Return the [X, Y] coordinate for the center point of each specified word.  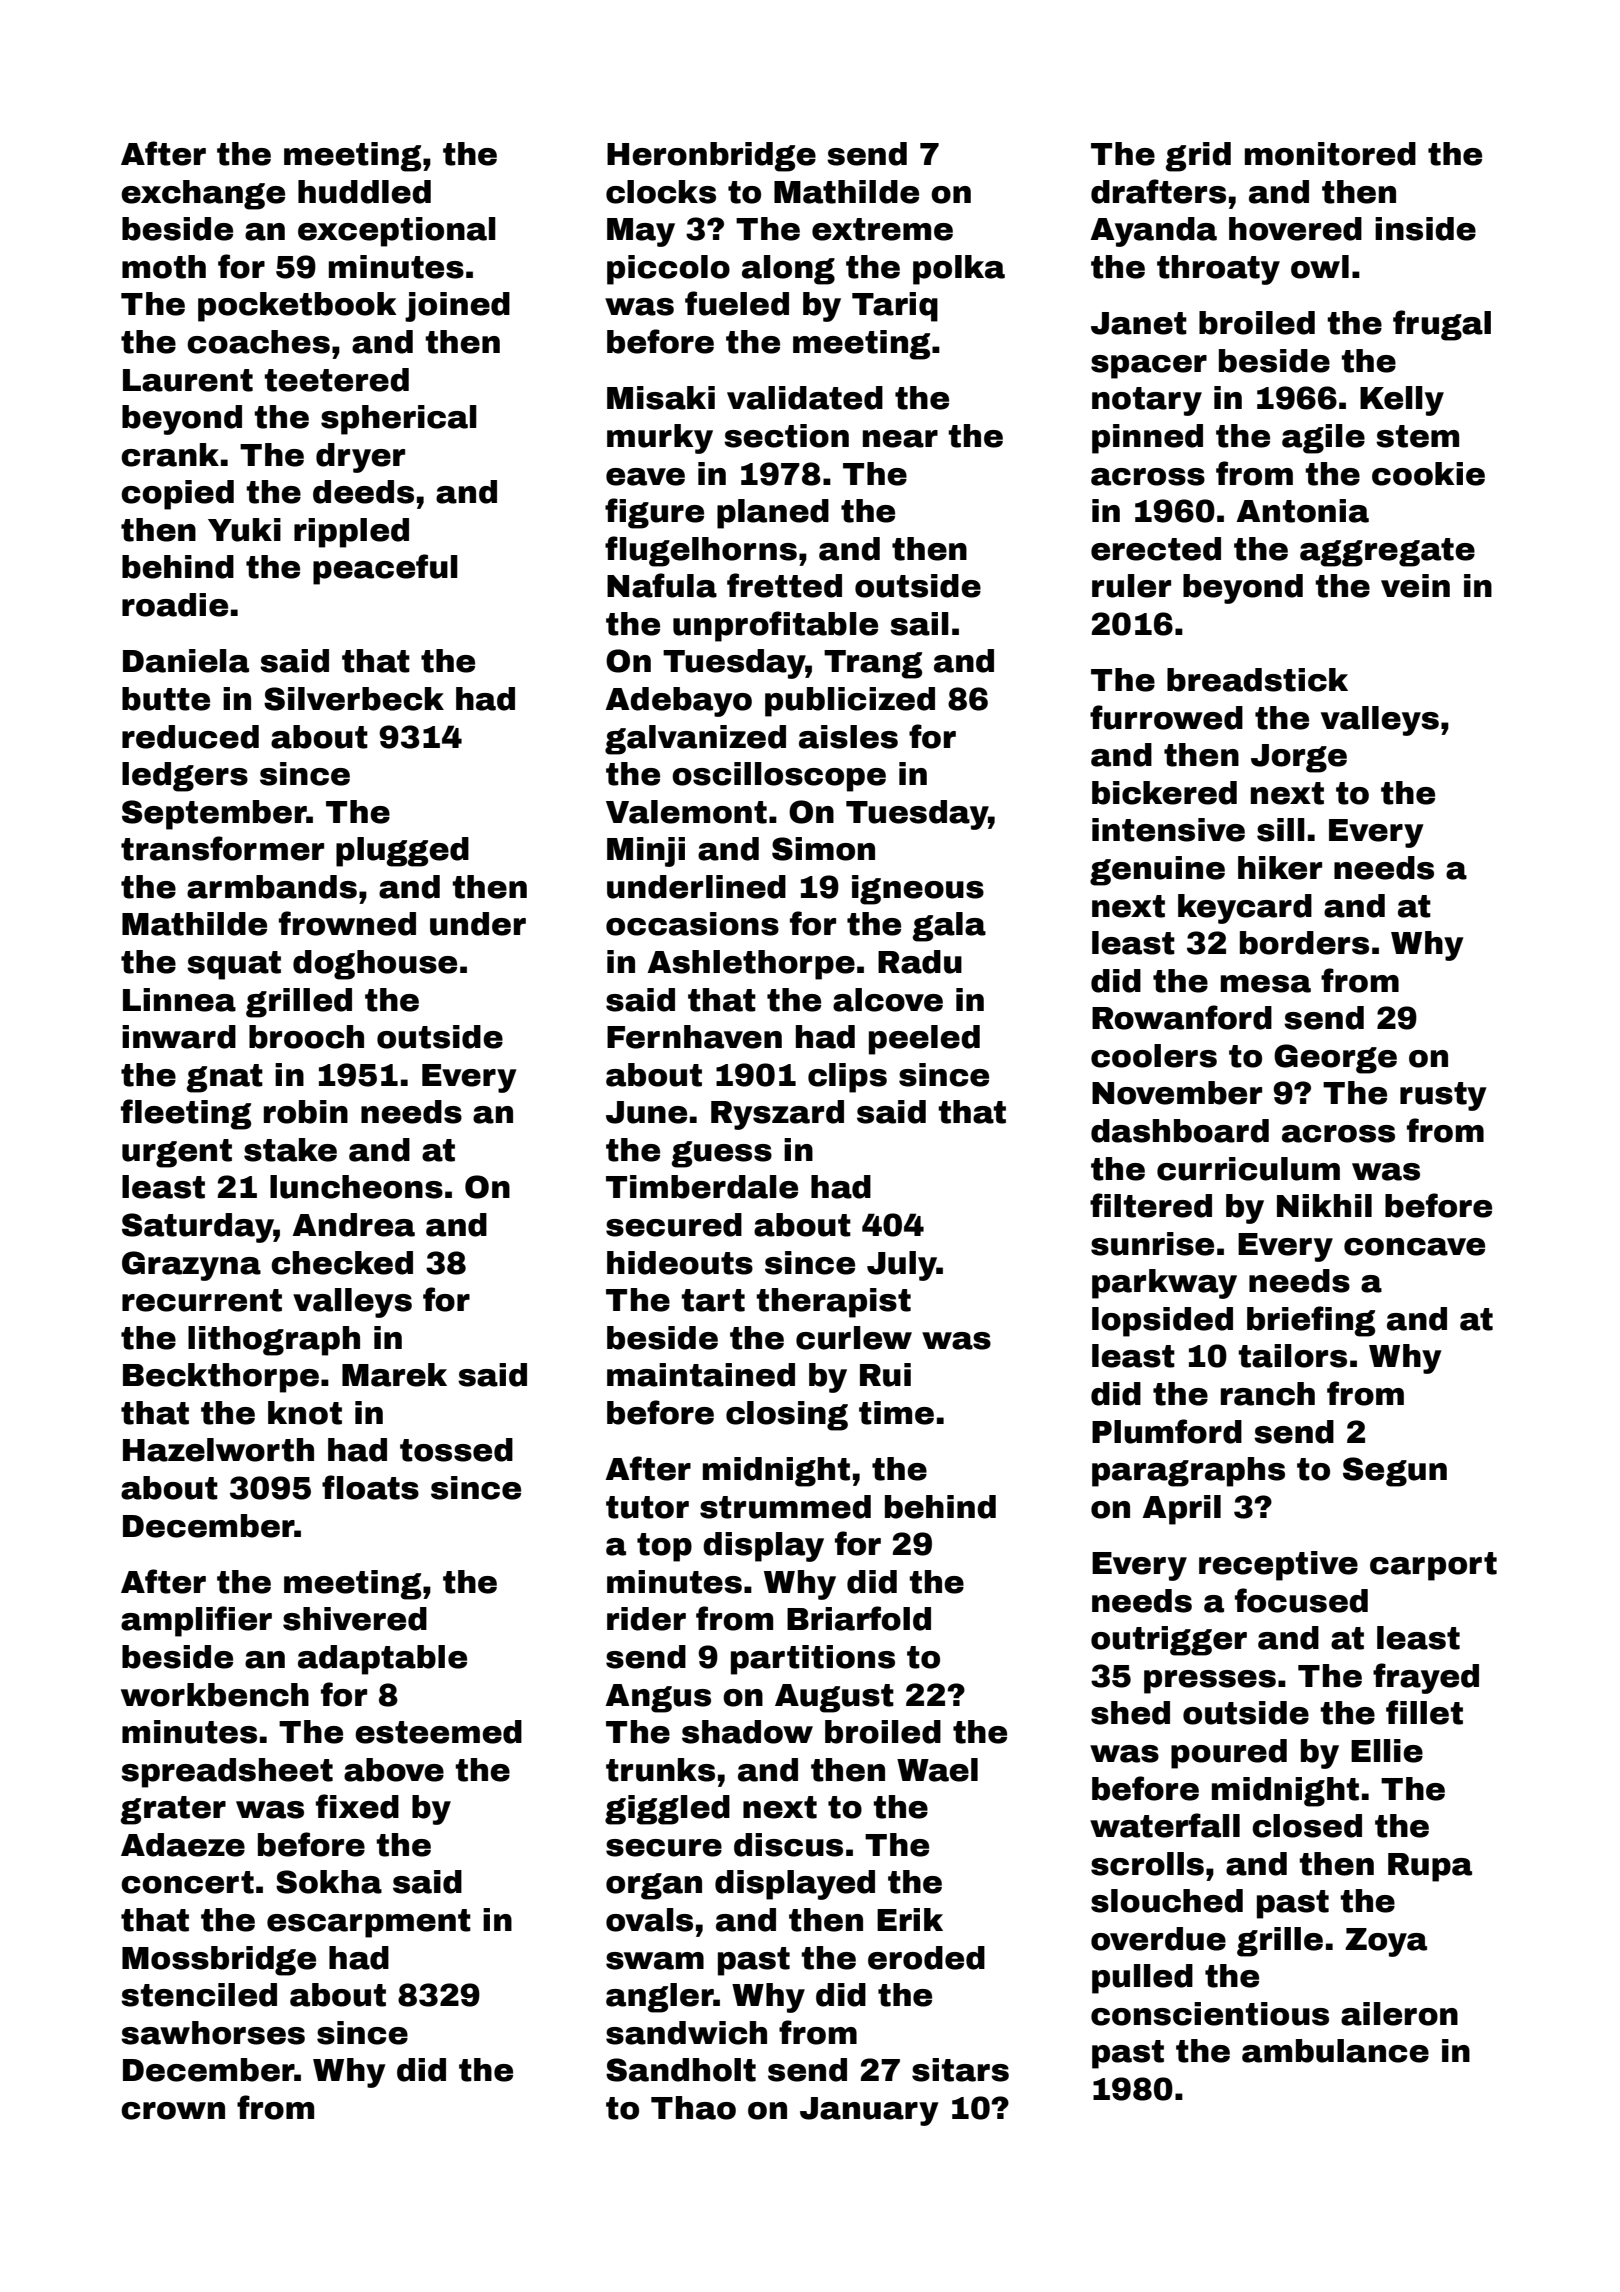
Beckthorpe [221, 1378]
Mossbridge [219, 1961]
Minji [646, 852]
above [394, 1770]
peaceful [385, 569]
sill [1281, 830]
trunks [660, 1770]
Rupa [1430, 1867]
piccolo [668, 270]
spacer [1149, 367]
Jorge [1299, 758]
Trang [873, 664]
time [896, 1413]
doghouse [375, 965]
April [1181, 1510]
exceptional [397, 232]
